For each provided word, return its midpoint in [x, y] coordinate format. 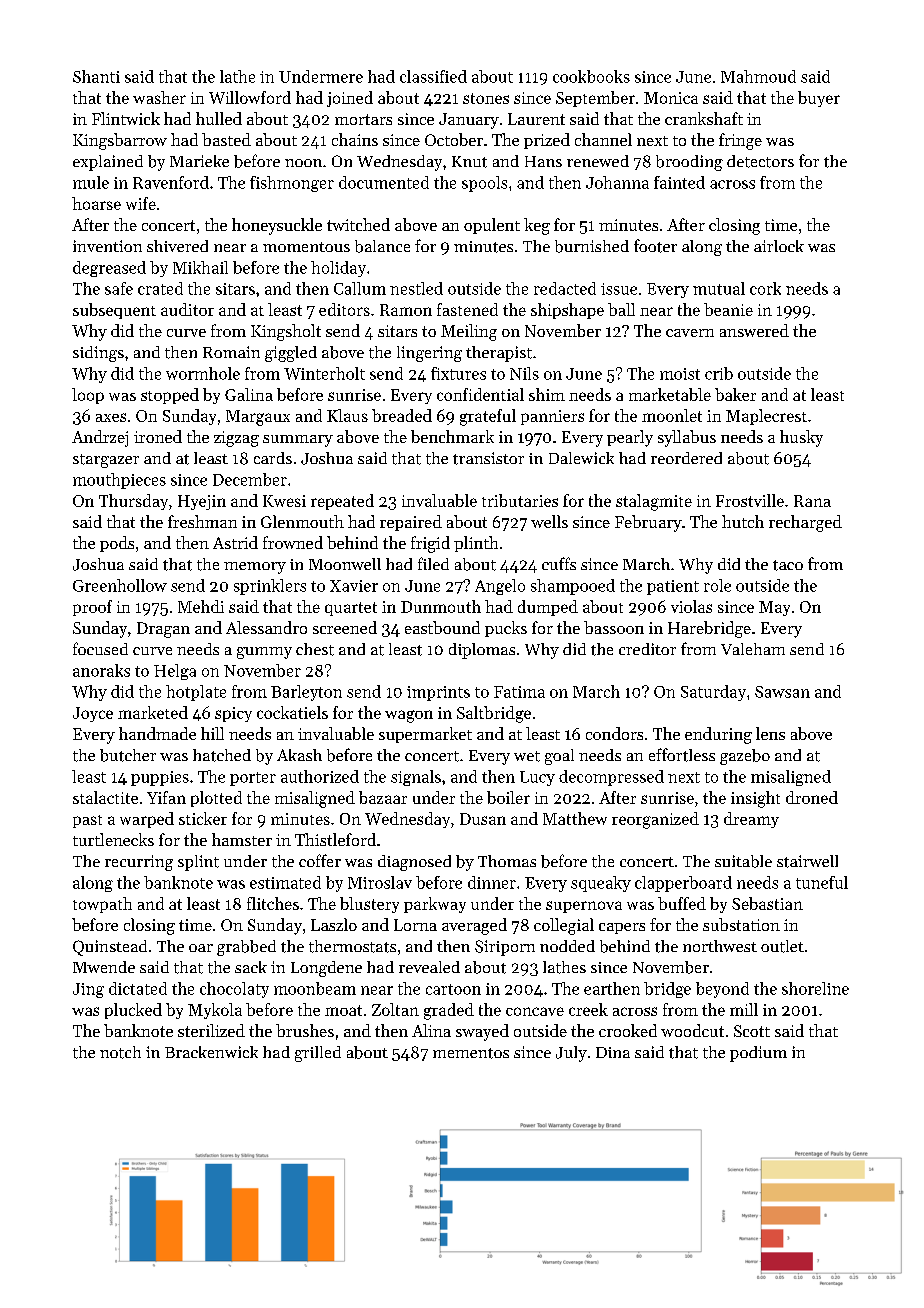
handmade [157, 733]
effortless [682, 755]
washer [159, 97]
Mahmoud [758, 76]
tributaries [520, 500]
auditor [187, 309]
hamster [242, 839]
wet [527, 756]
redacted [565, 288]
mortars [363, 119]
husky [801, 438]
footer [655, 246]
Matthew [575, 818]
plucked [133, 1011]
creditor [647, 649]
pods [117, 544]
